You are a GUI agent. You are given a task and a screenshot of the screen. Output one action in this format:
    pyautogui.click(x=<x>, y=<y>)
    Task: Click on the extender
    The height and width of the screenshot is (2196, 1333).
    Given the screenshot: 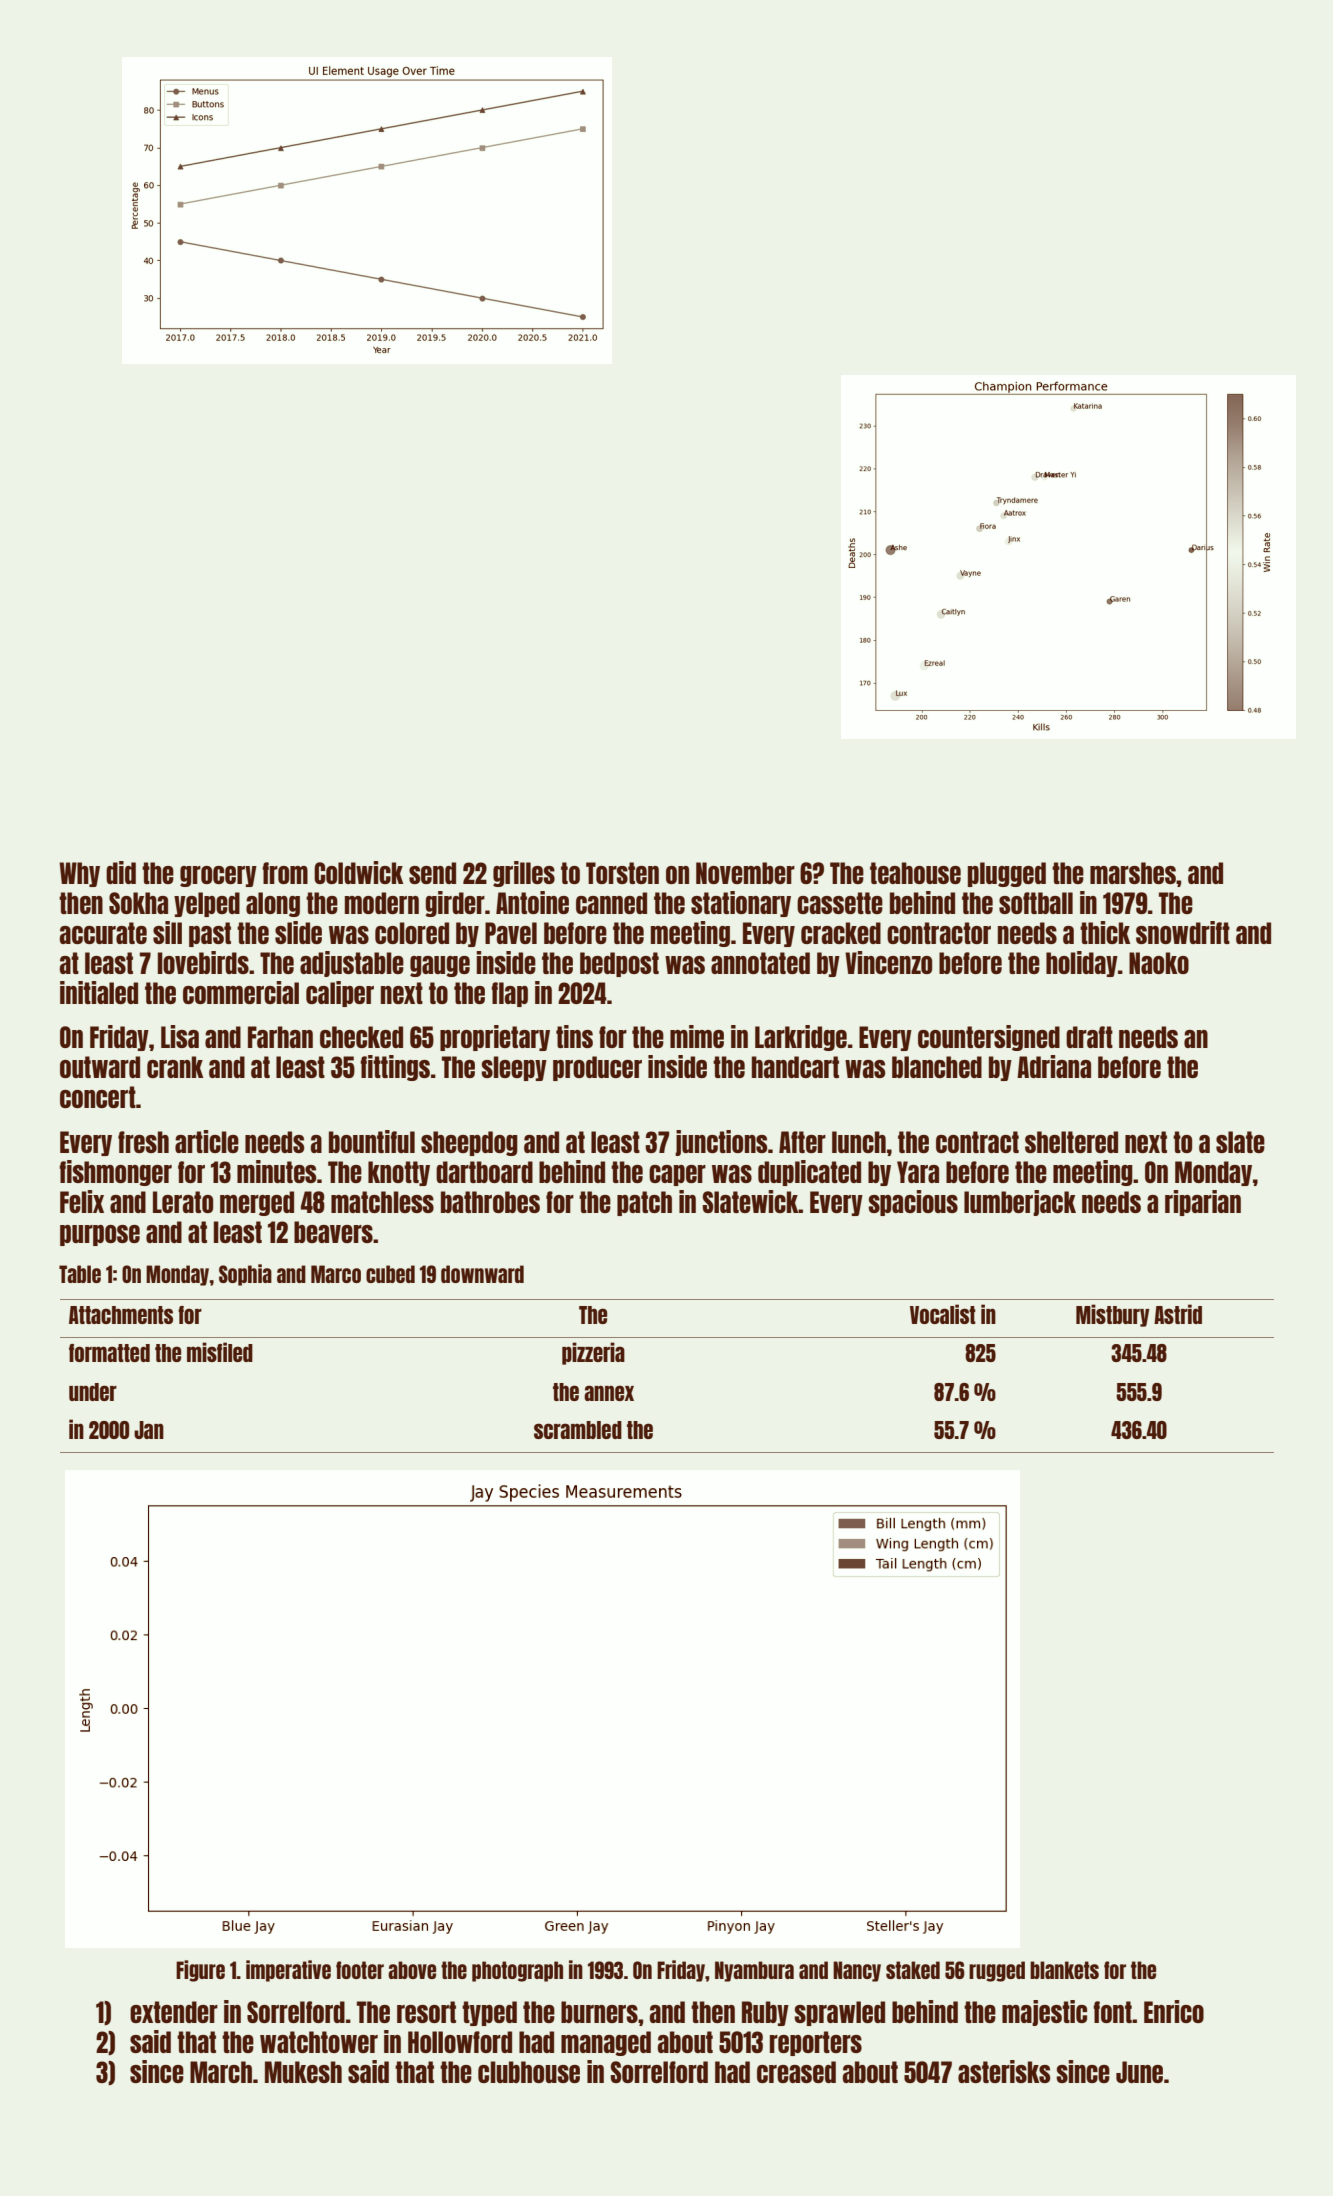 What is the action you would take?
    pyautogui.click(x=174, y=2012)
